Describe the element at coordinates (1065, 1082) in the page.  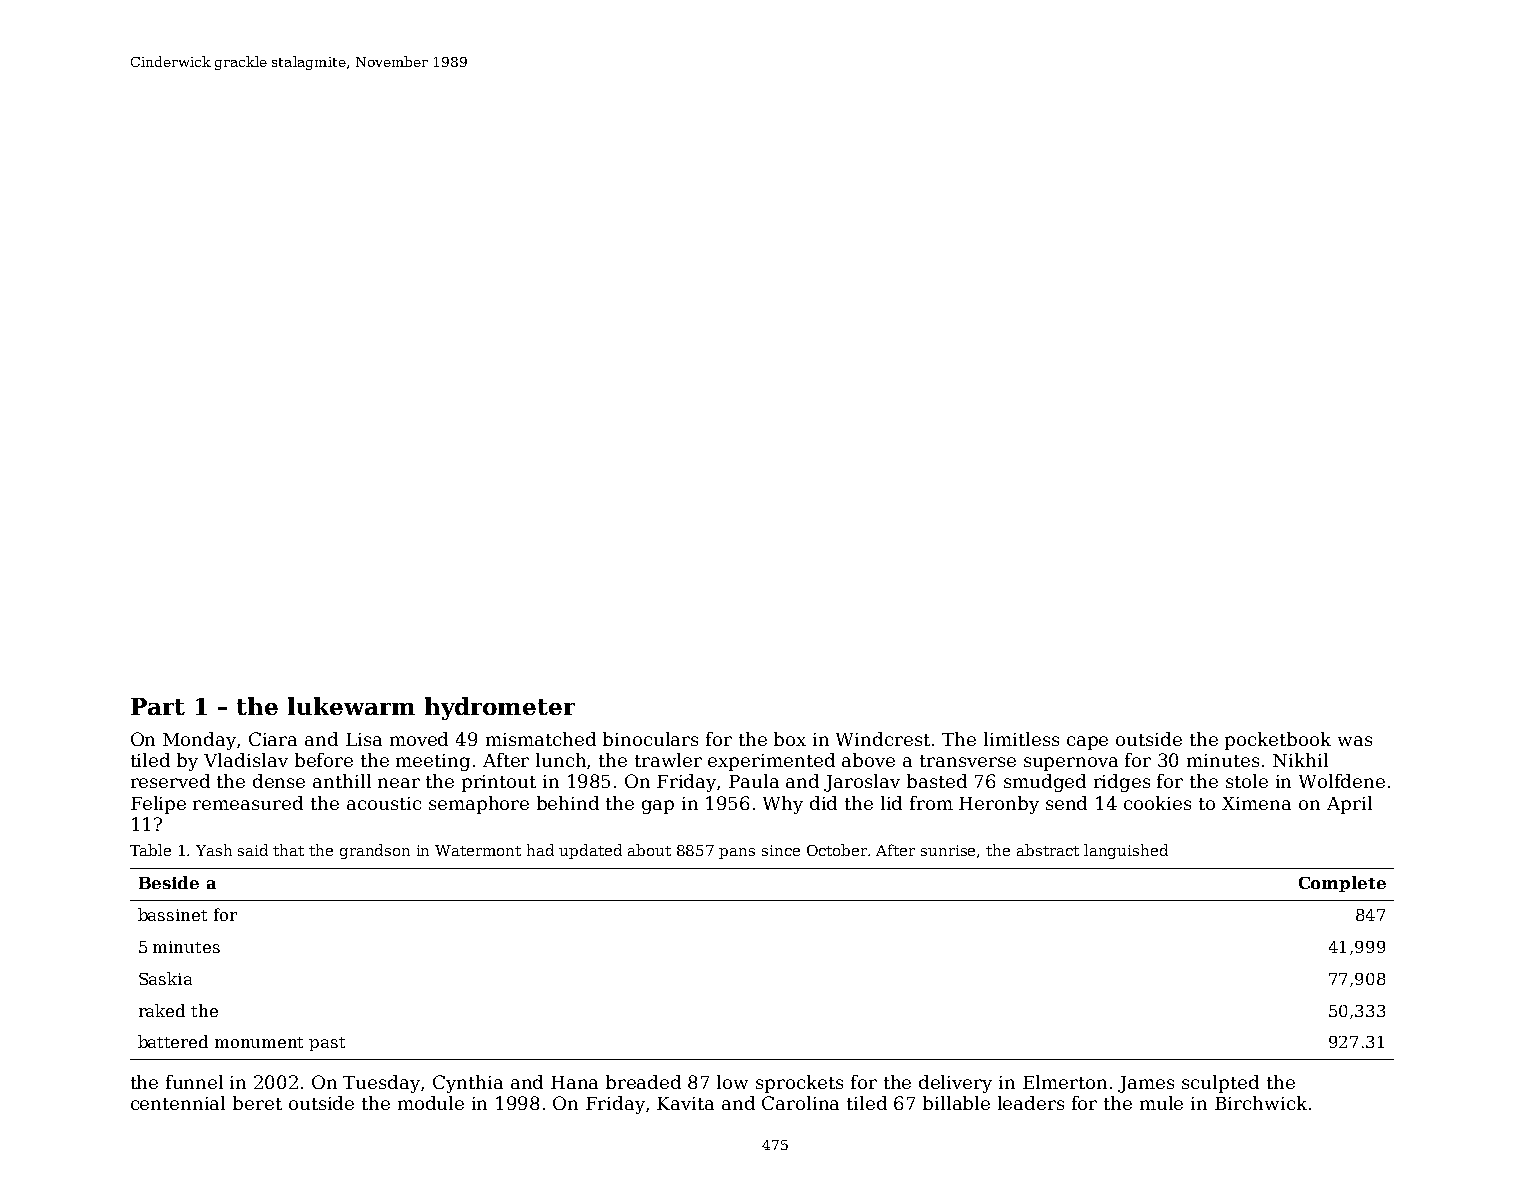
I see `Elmerton` at that location.
